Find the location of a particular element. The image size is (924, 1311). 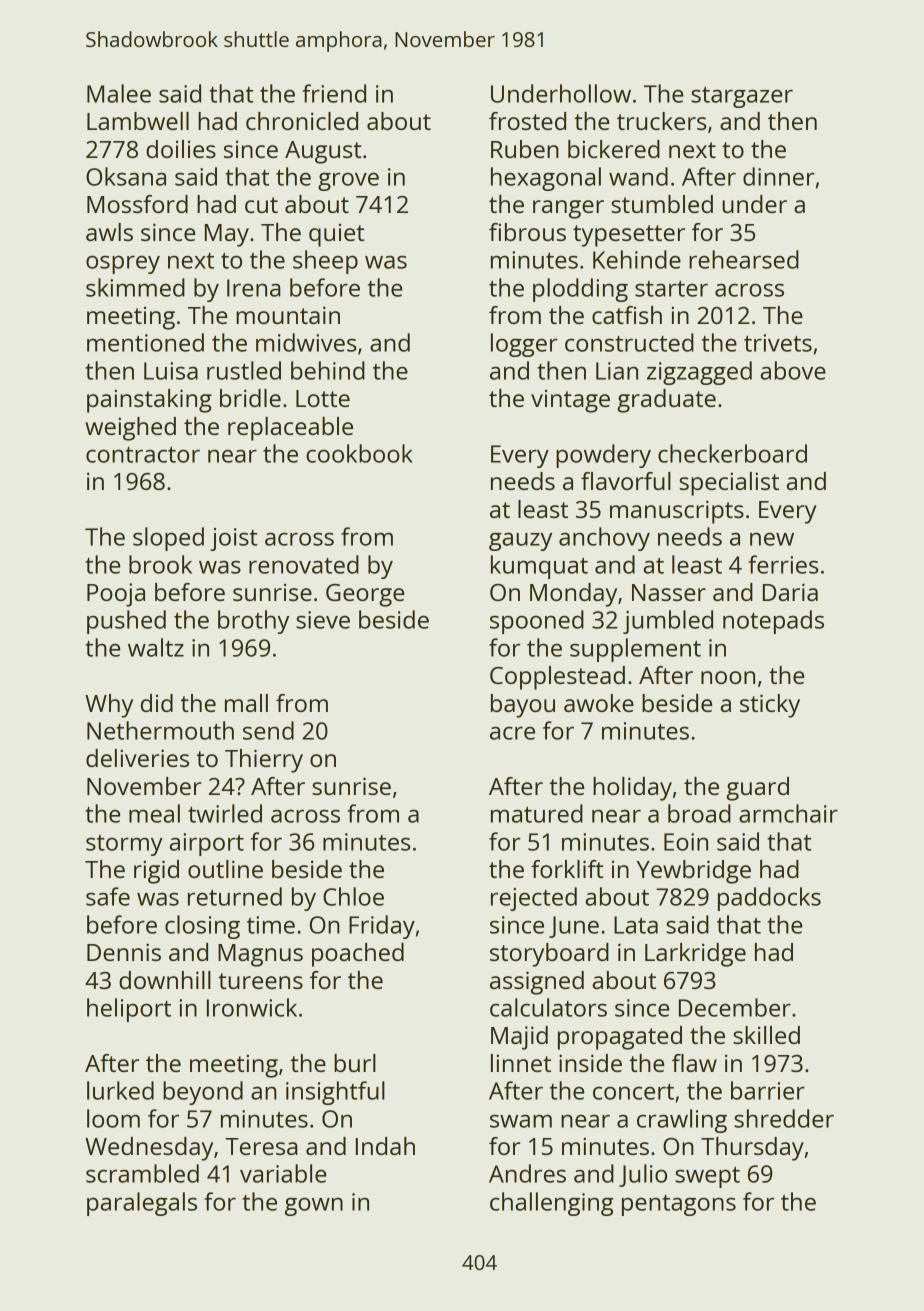

beyond is located at coordinates (203, 1093).
